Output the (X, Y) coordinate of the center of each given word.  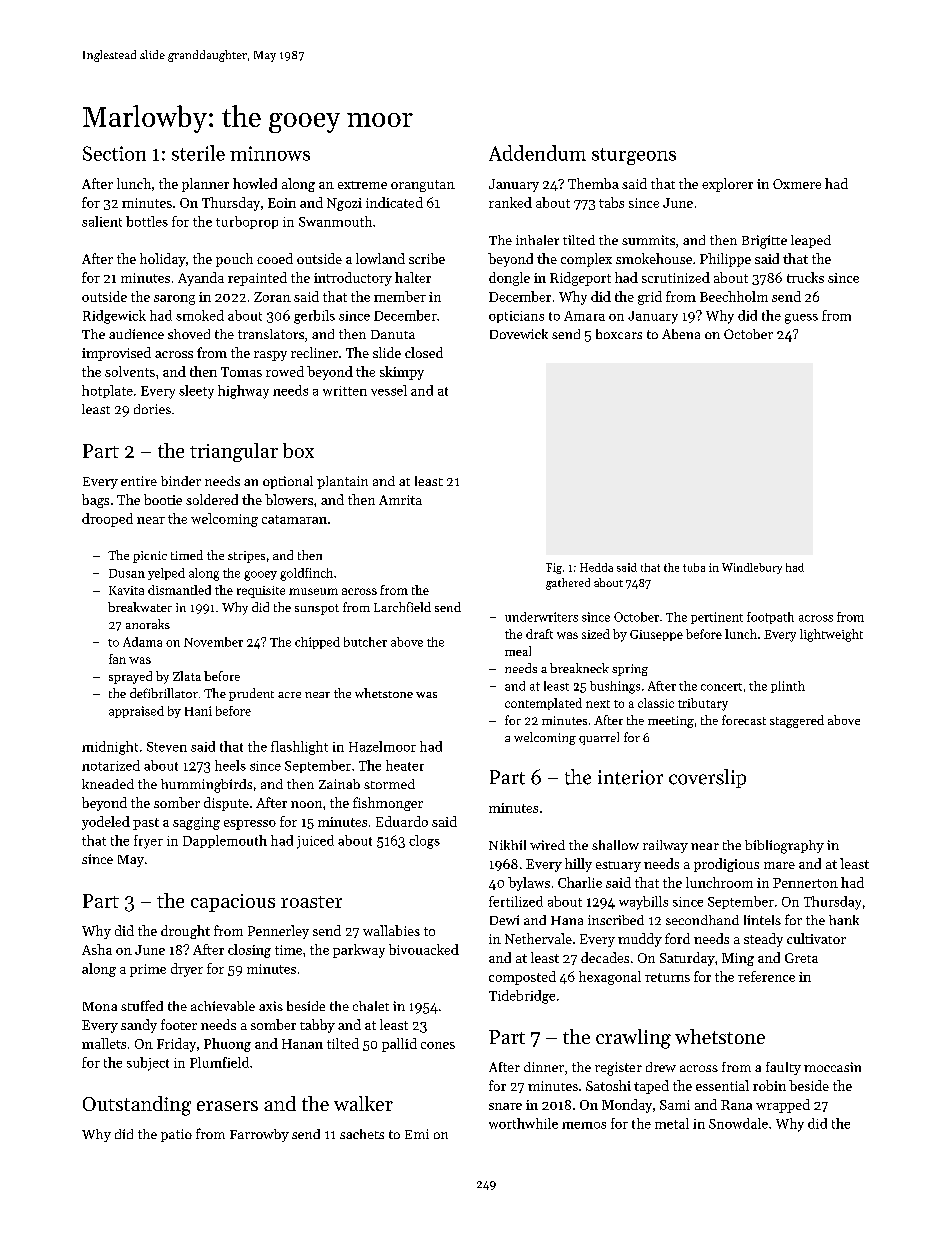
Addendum (537, 153)
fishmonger (388, 804)
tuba (694, 567)
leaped (811, 241)
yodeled (106, 823)
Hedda (596, 567)
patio (176, 1135)
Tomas (241, 372)
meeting (671, 722)
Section (114, 153)
